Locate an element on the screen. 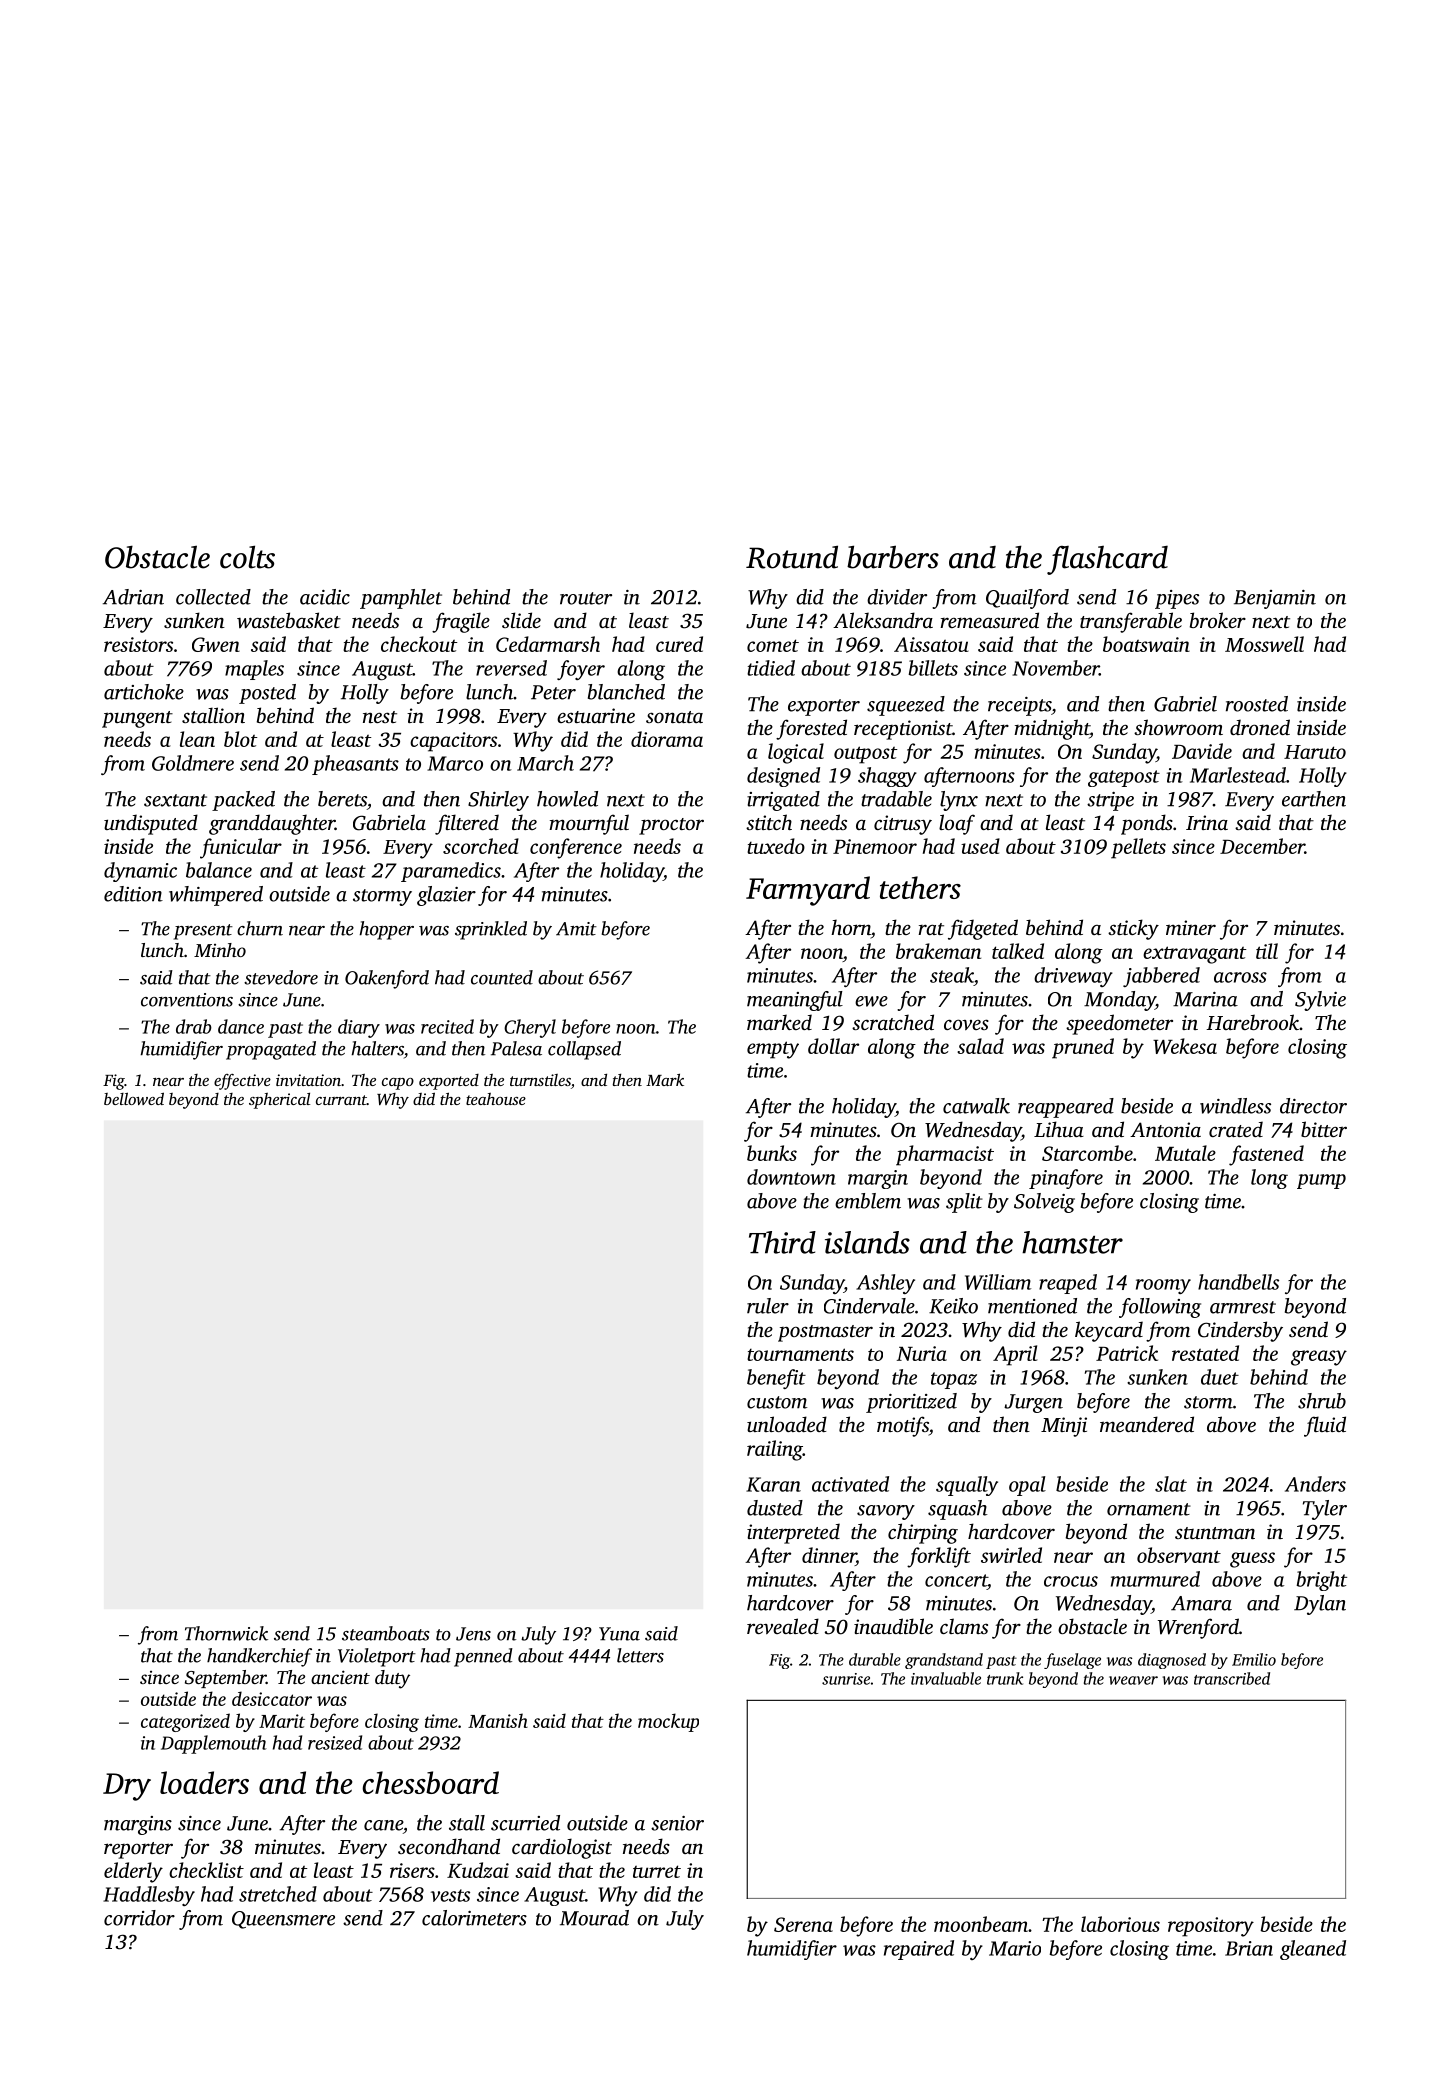 This screenshot has width=1450, height=2100. Benjamin is located at coordinates (1275, 599).
